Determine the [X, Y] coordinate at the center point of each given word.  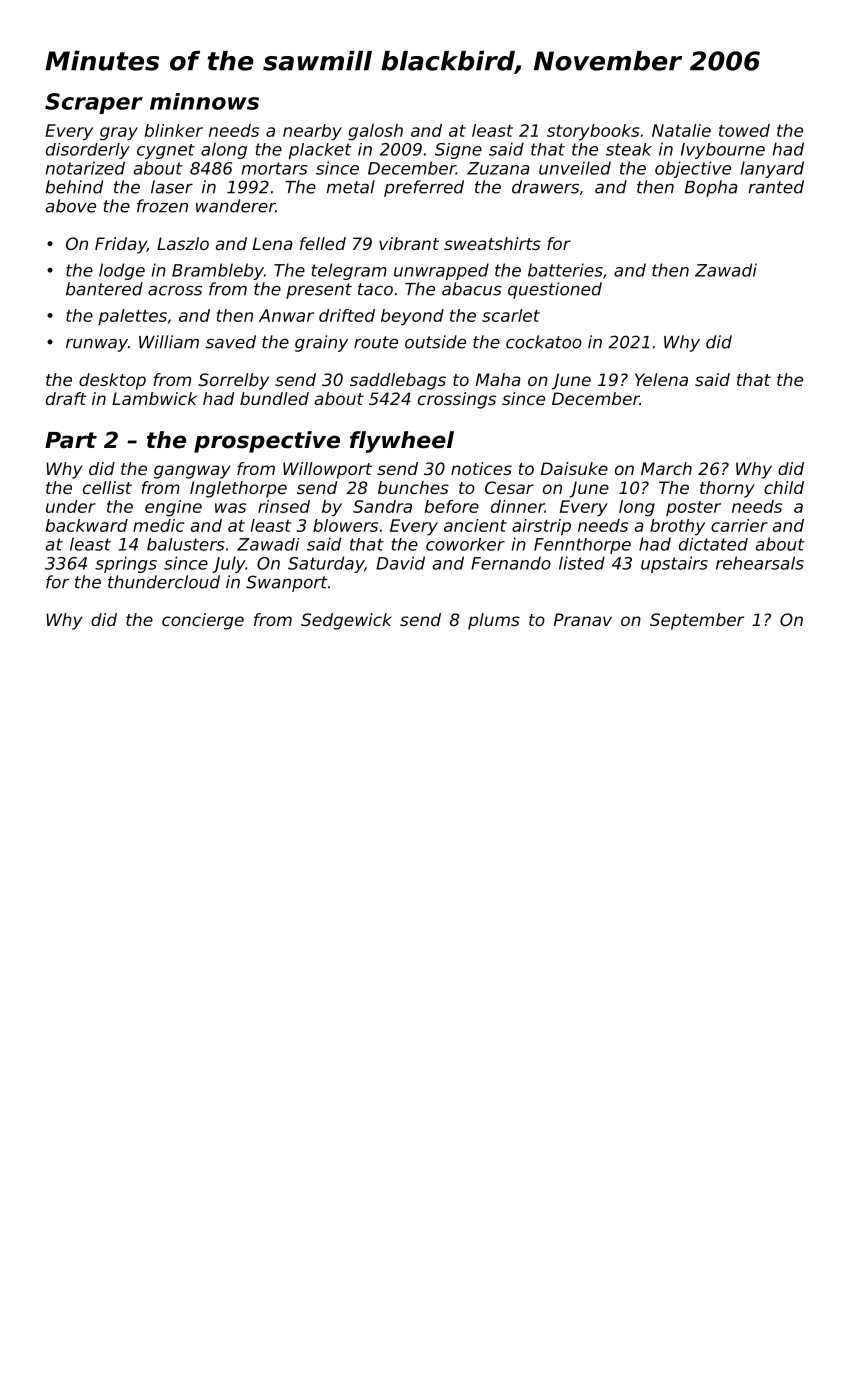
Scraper [94, 103]
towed [744, 130]
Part [71, 440]
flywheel [402, 442]
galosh [375, 132]
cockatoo [544, 342]
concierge [203, 621]
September [697, 621]
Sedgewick [346, 621]
